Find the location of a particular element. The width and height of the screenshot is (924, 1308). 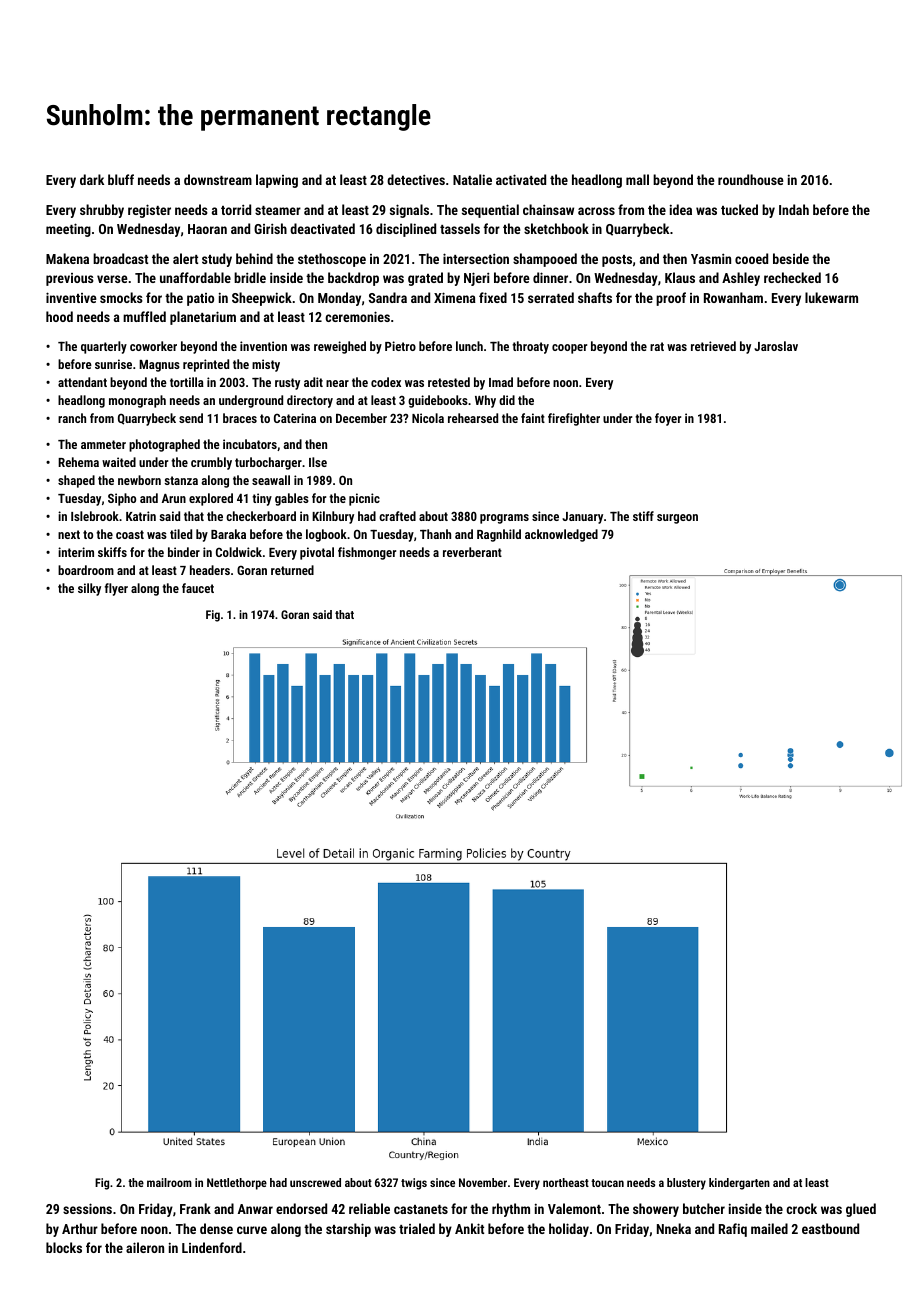

reliable is located at coordinates (369, 1208).
